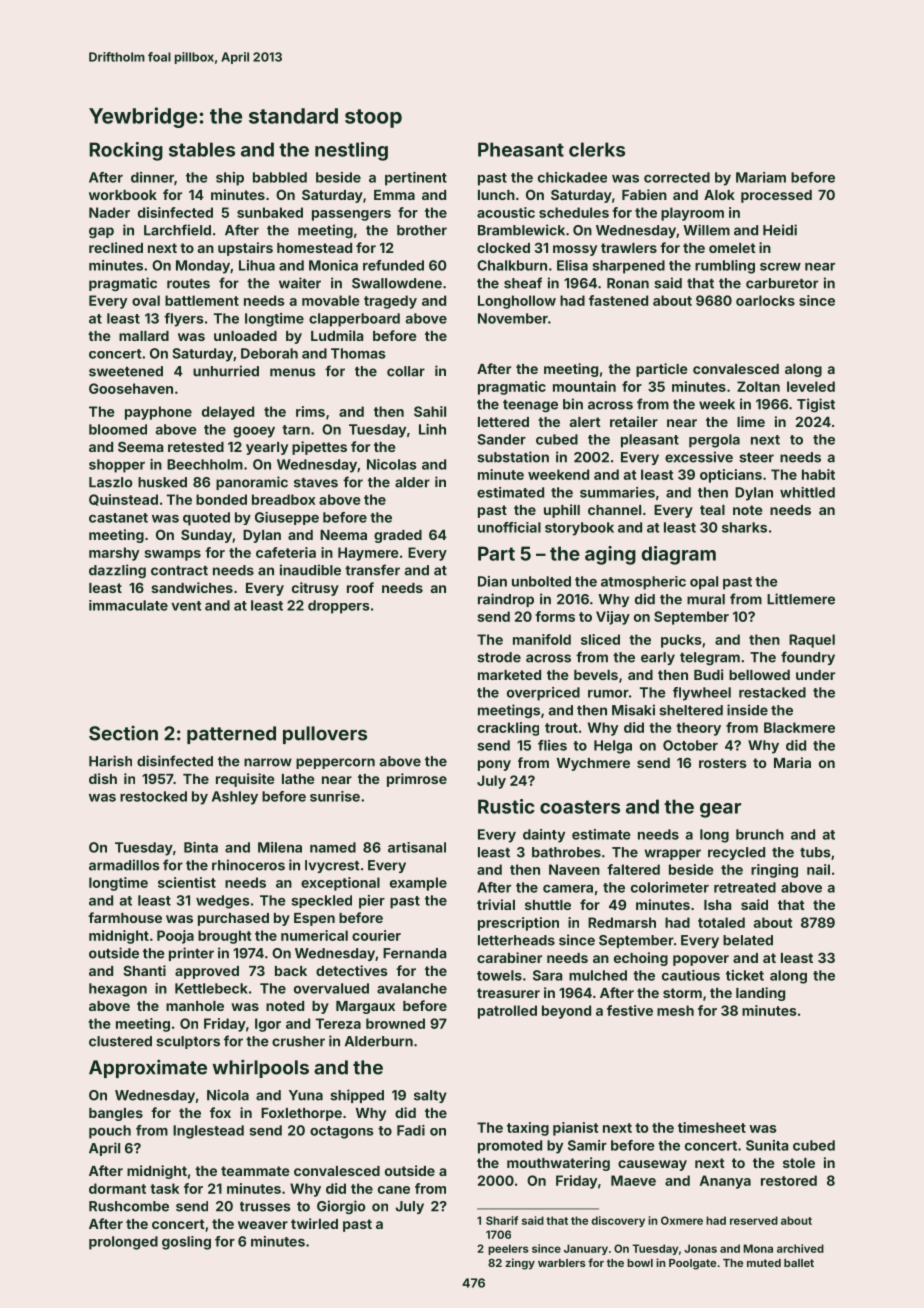  I want to click on reclined, so click(116, 247).
